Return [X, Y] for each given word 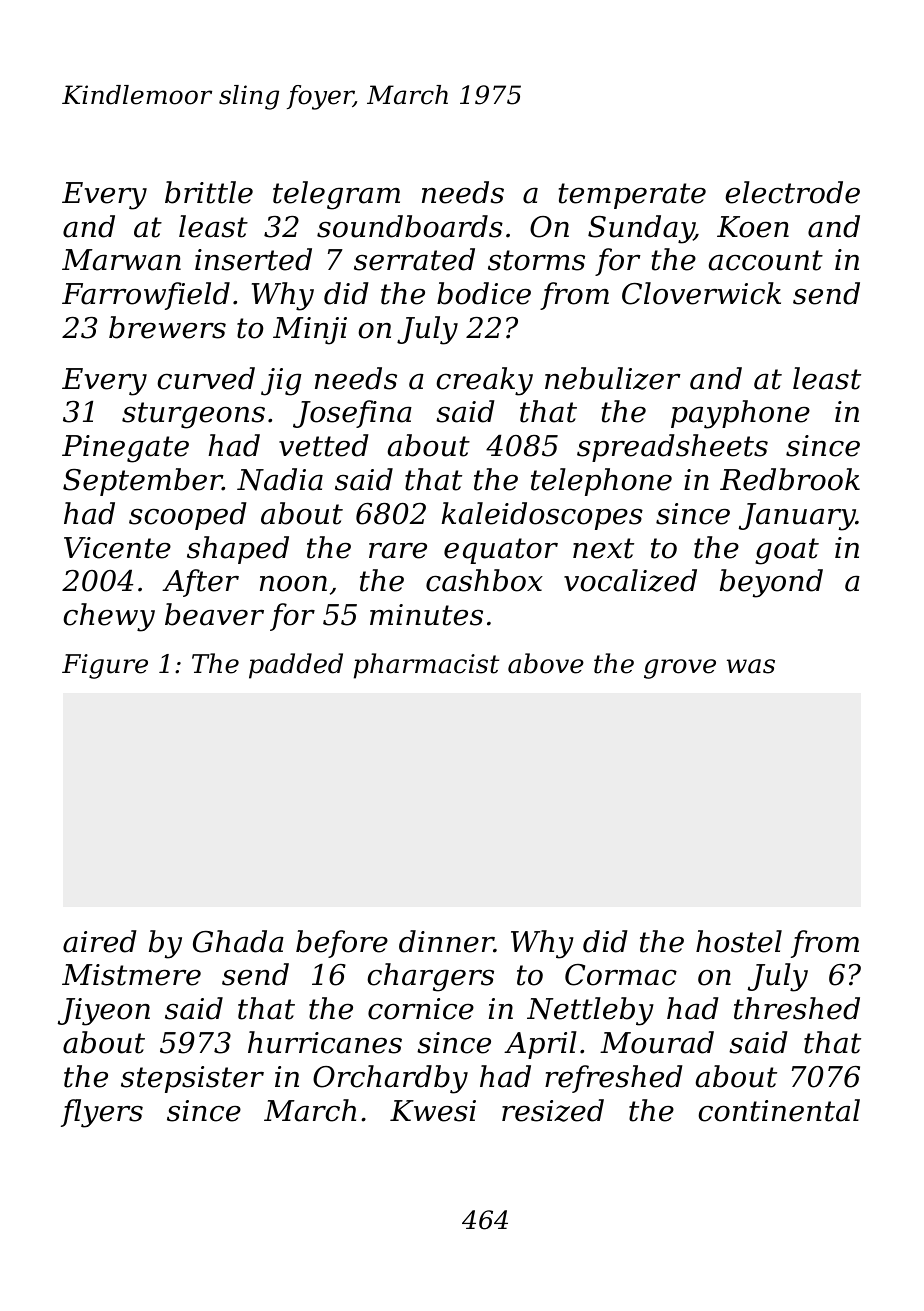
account [766, 260]
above [546, 663]
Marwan [121, 260]
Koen [753, 227]
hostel [739, 941]
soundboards [410, 226]
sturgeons [193, 415]
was [751, 666]
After [200, 583]
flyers [102, 1113]
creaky [484, 381]
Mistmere [131, 975]
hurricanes [325, 1042]
